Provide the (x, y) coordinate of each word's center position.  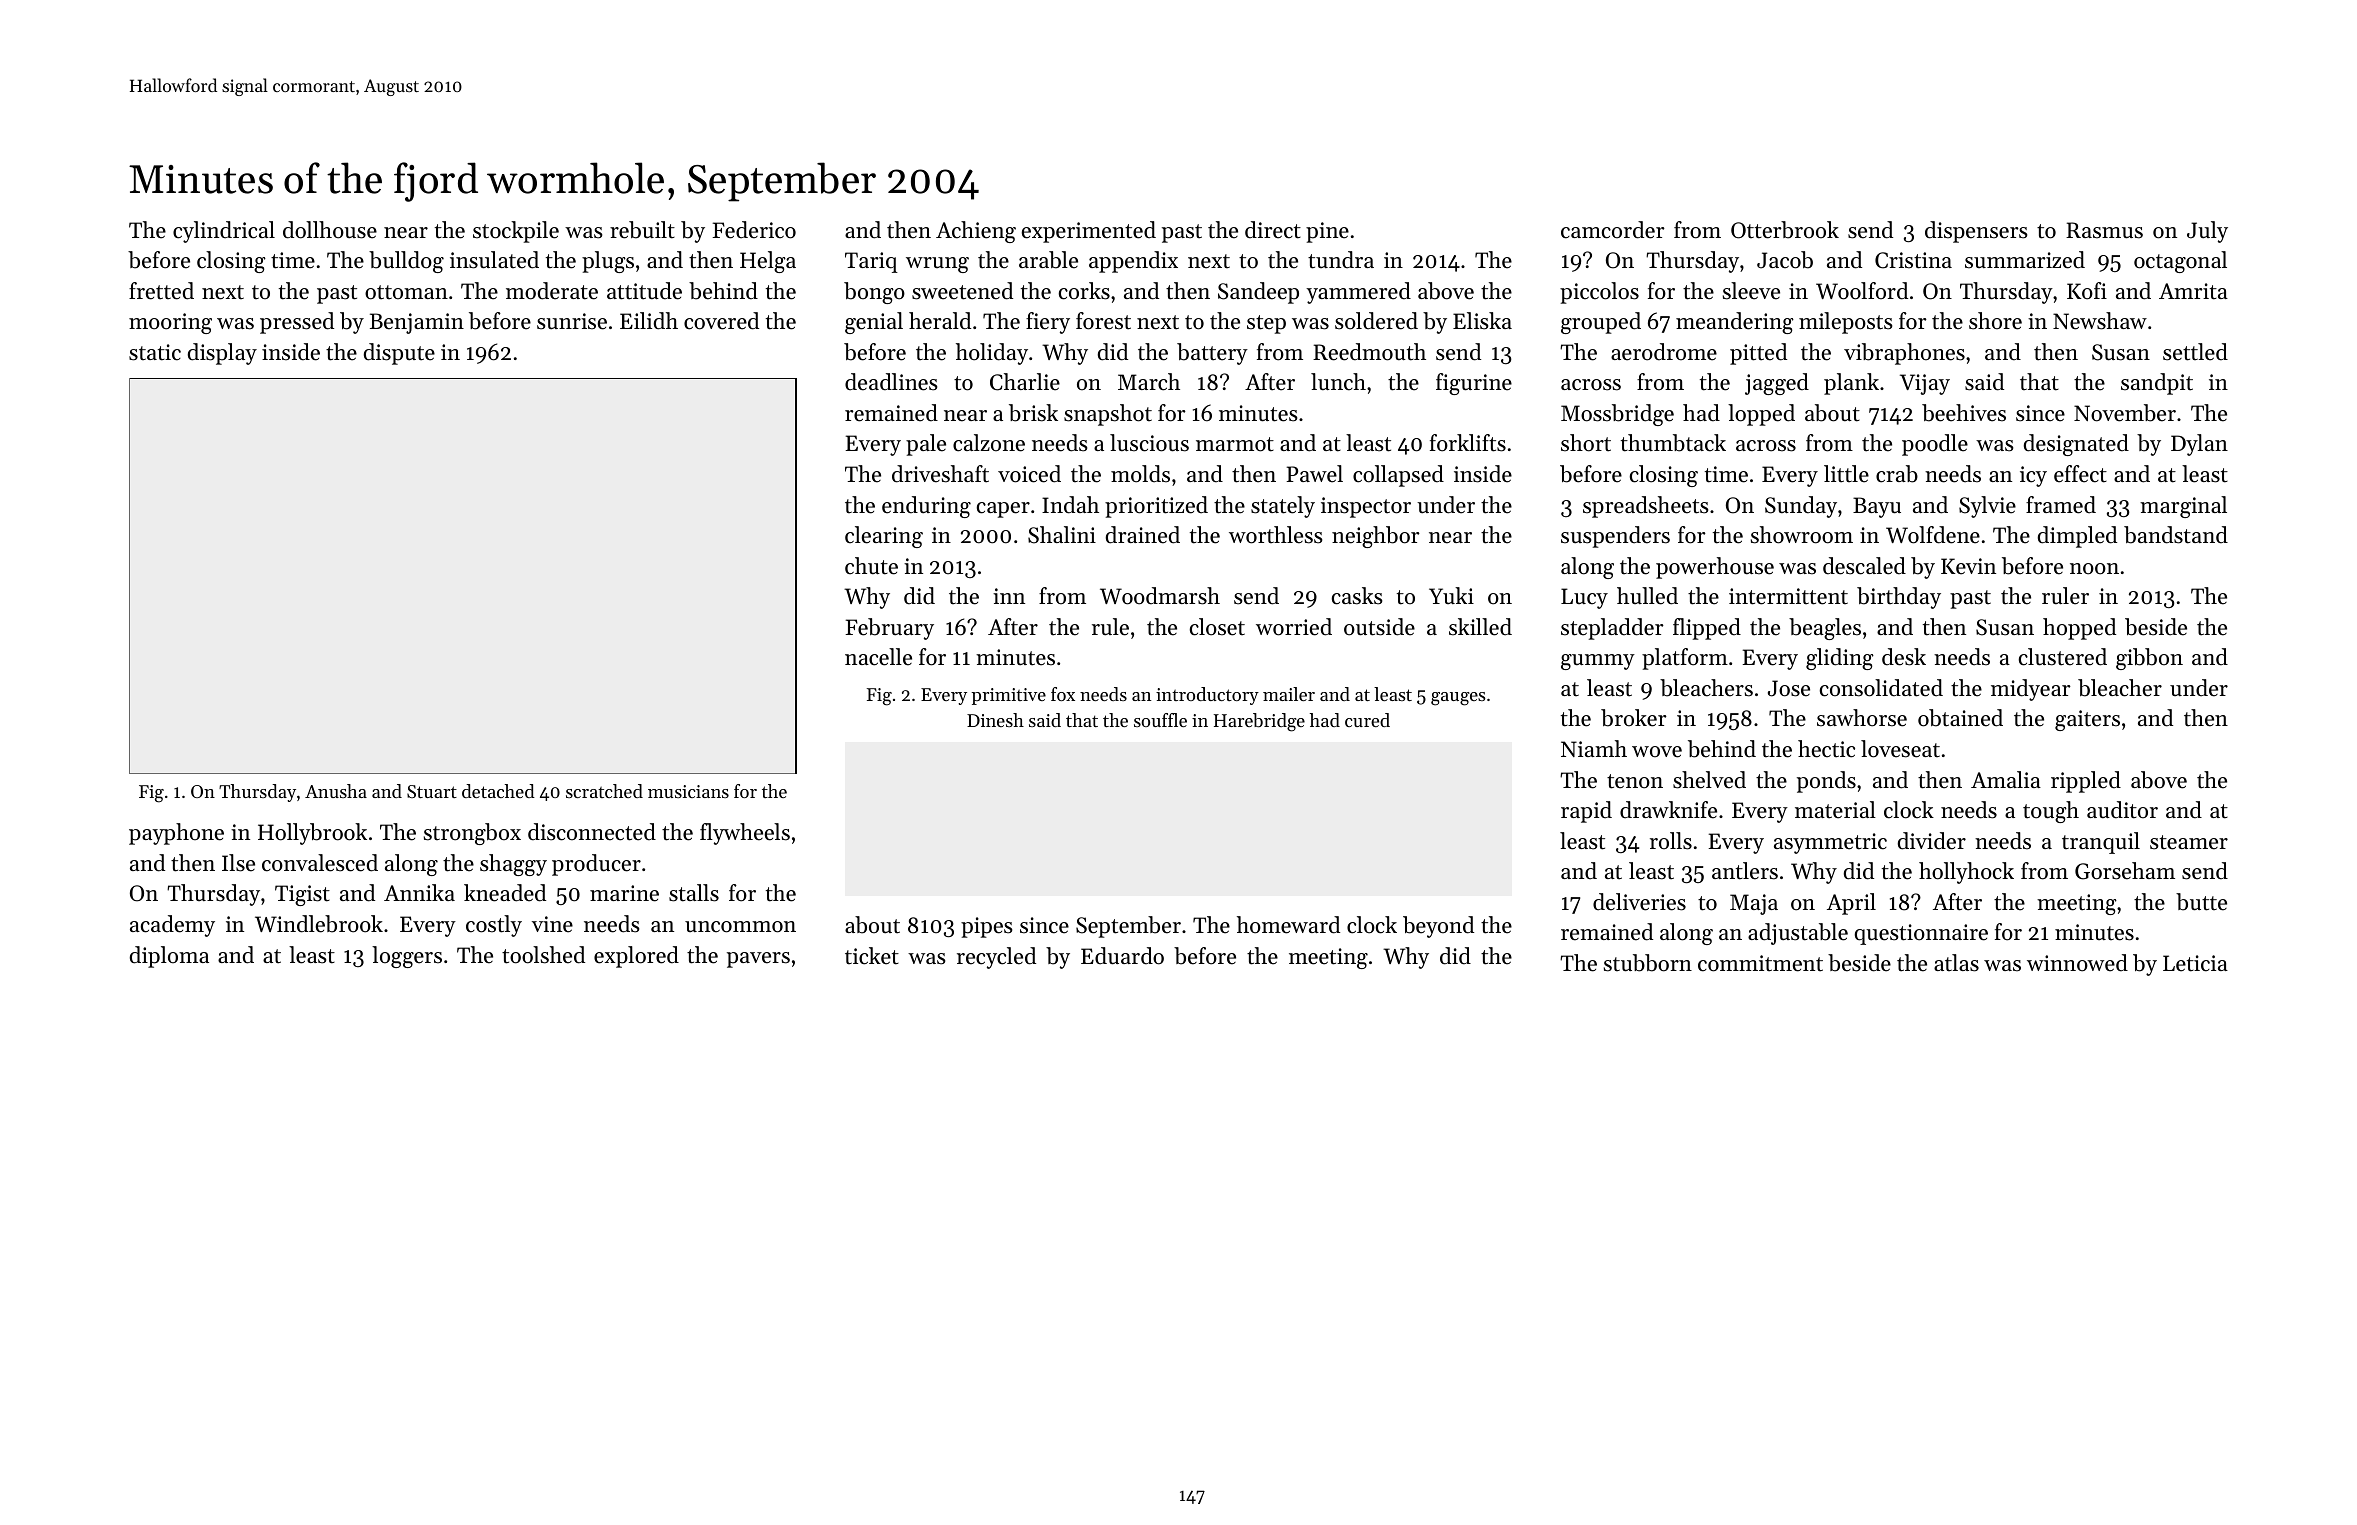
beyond (1438, 927)
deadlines (891, 382)
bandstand (2176, 535)
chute (871, 566)
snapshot (1108, 415)
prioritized (1156, 507)
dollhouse (330, 230)
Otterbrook (1785, 230)
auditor (2122, 810)
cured (1367, 720)
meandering (1735, 323)
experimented (1089, 232)
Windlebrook (319, 924)
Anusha (336, 791)
